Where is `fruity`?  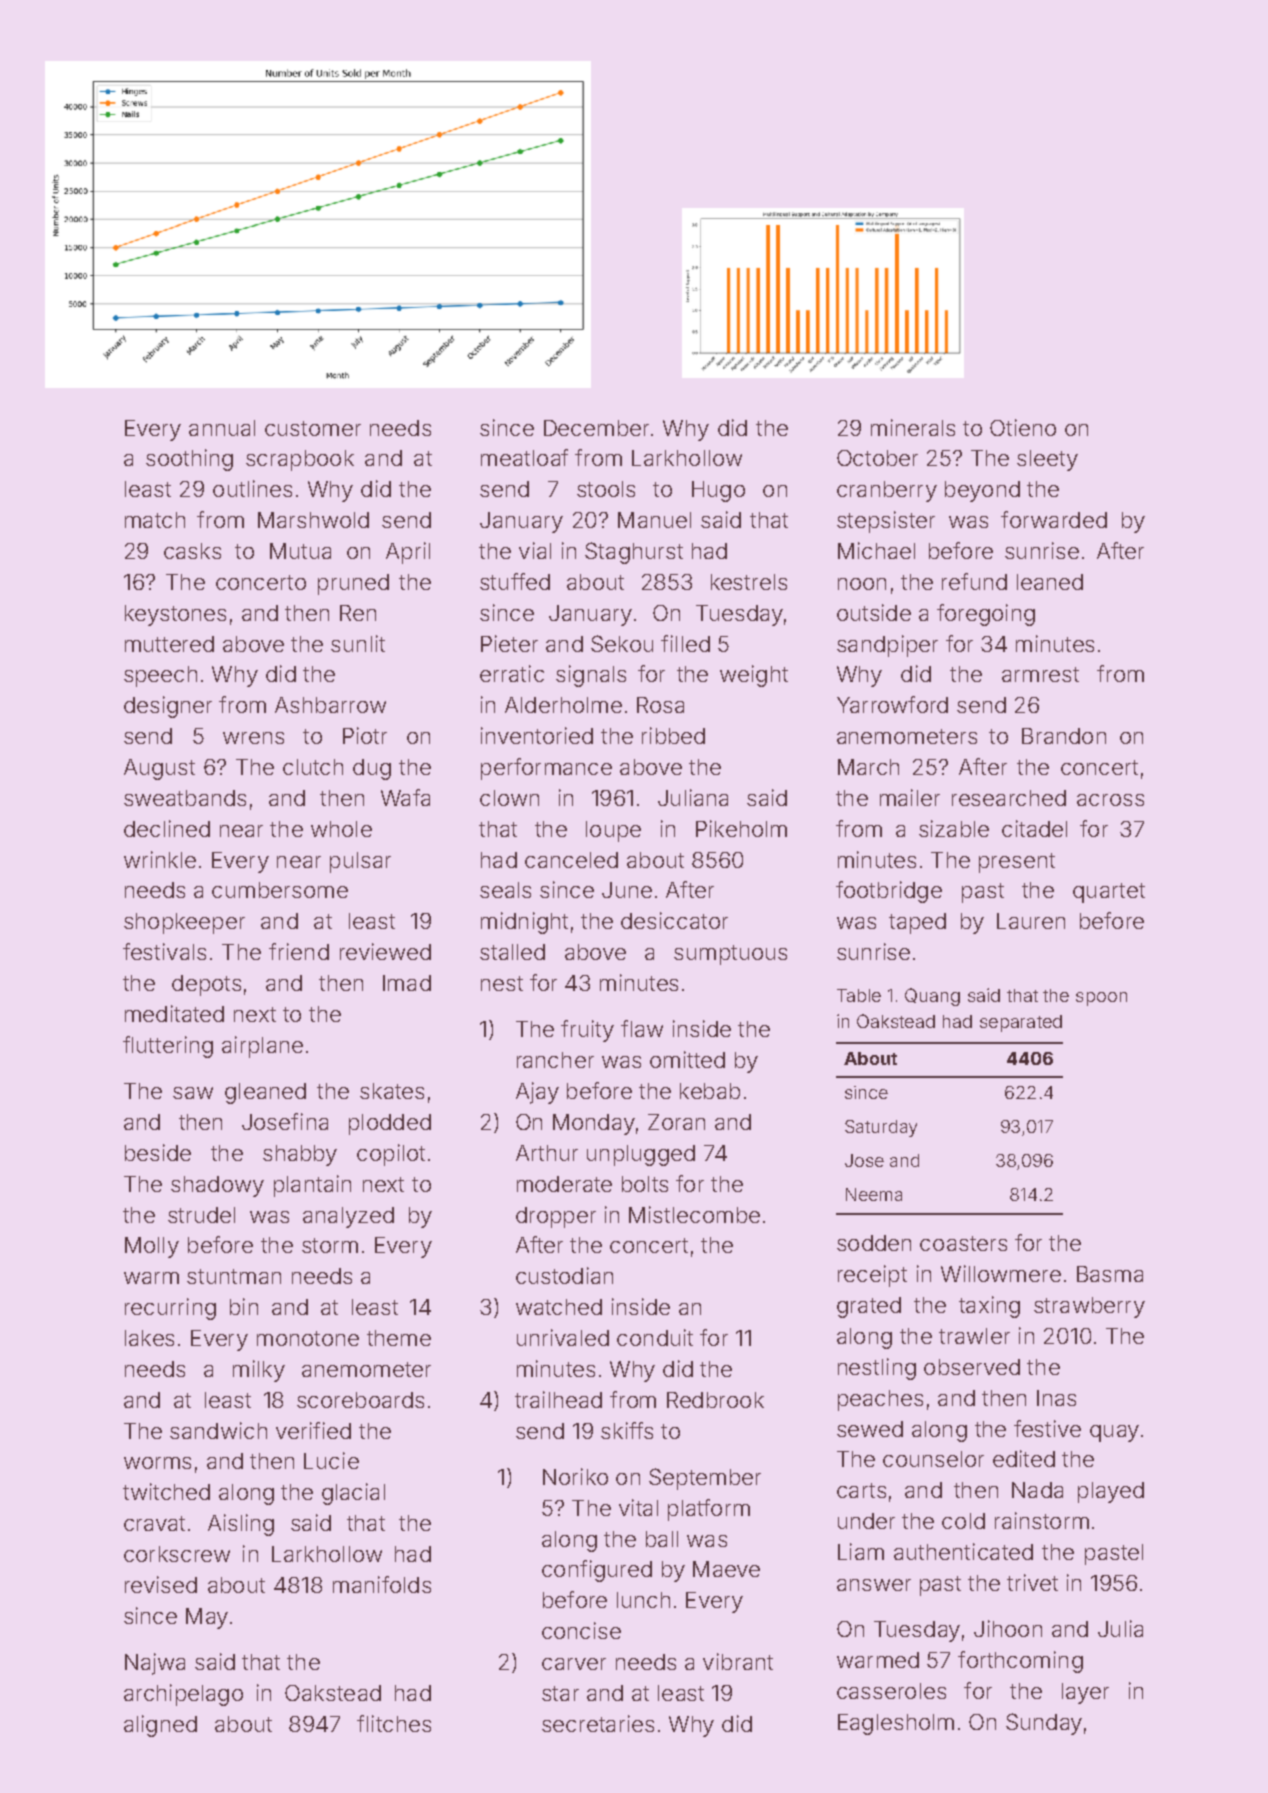 fruity is located at coordinates (587, 1031).
